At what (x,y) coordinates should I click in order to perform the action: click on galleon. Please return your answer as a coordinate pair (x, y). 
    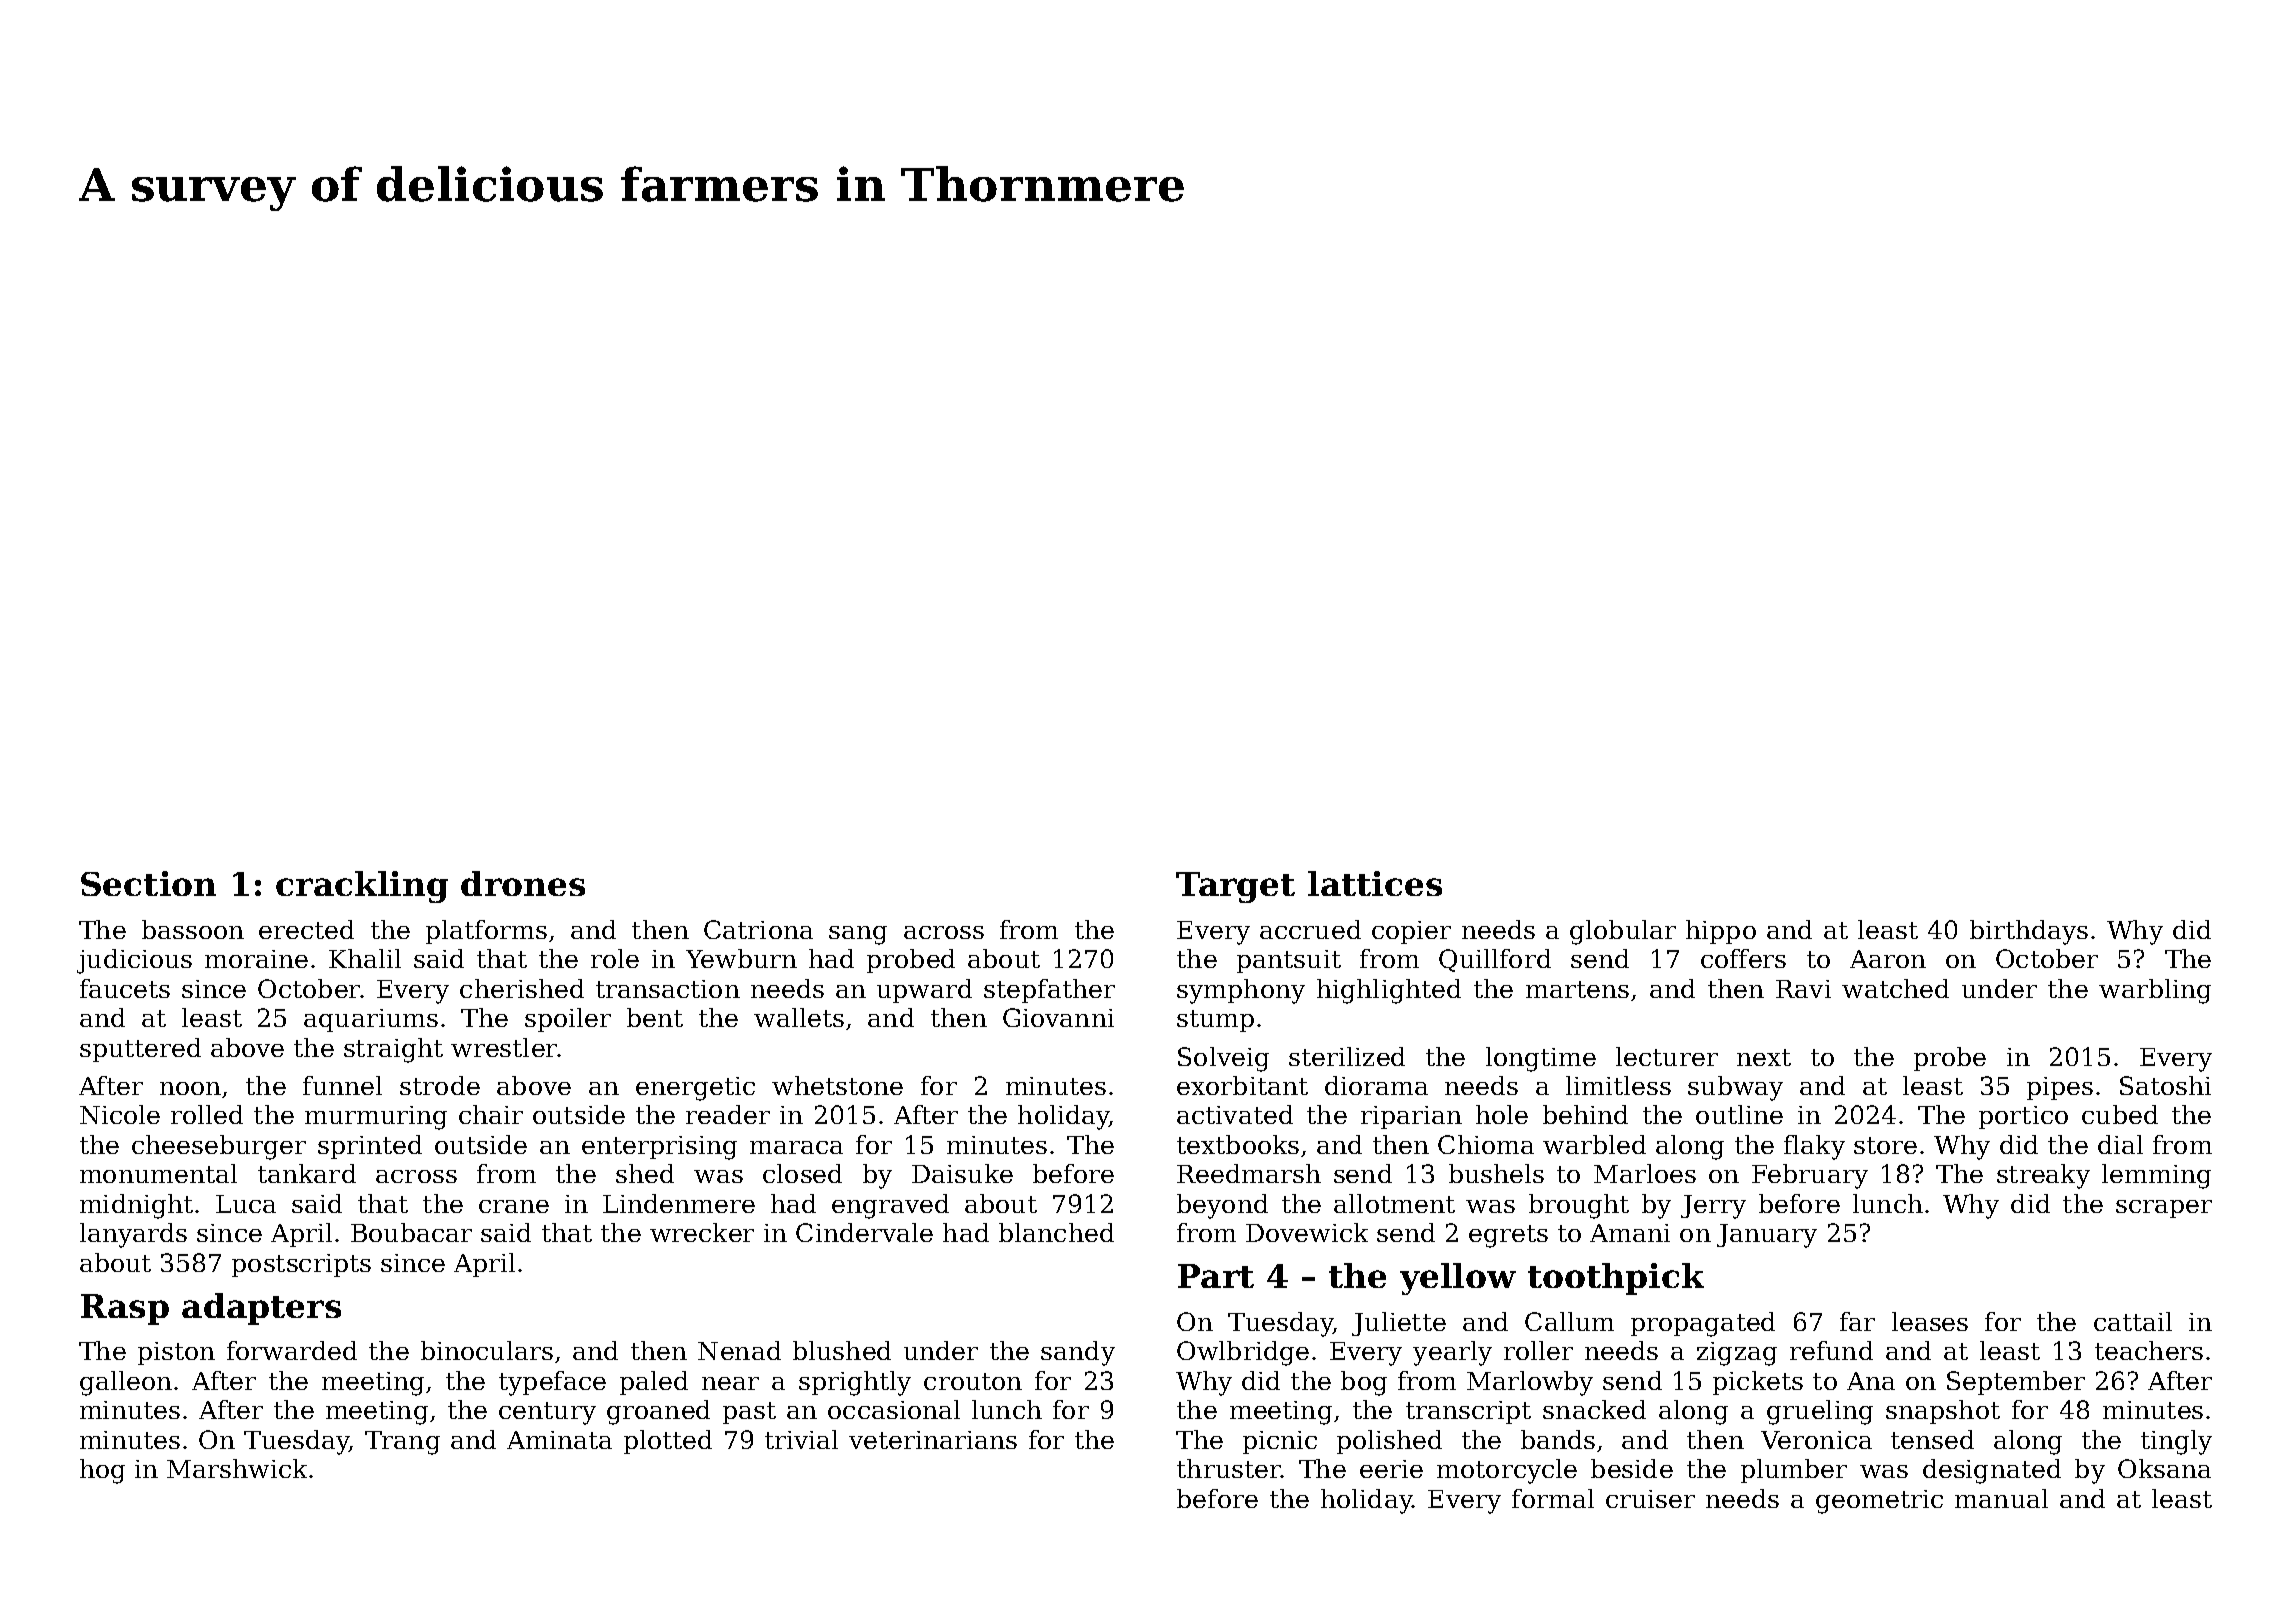
    Looking at the image, I should click on (126, 1383).
